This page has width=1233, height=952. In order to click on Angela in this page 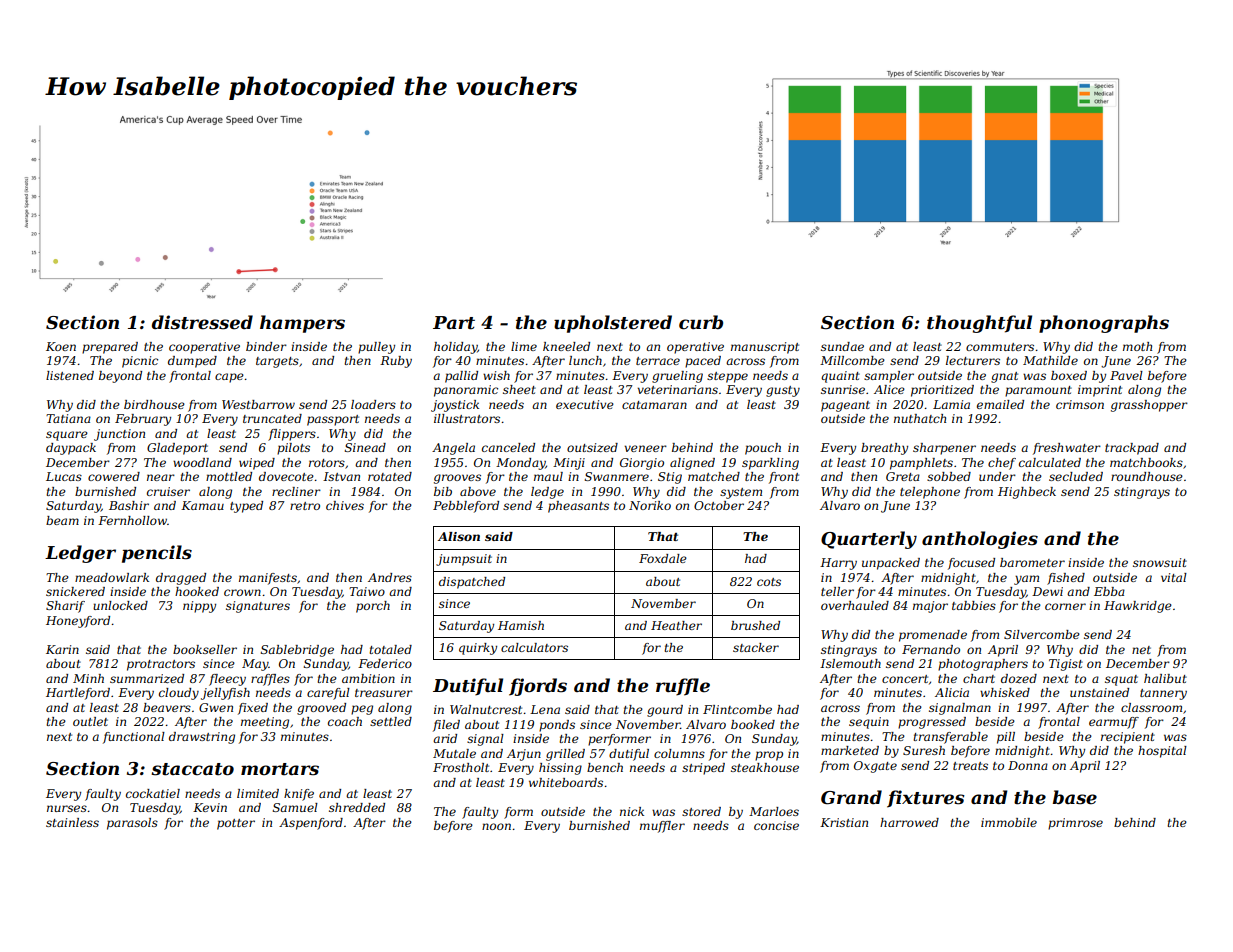, I will do `click(453, 449)`.
